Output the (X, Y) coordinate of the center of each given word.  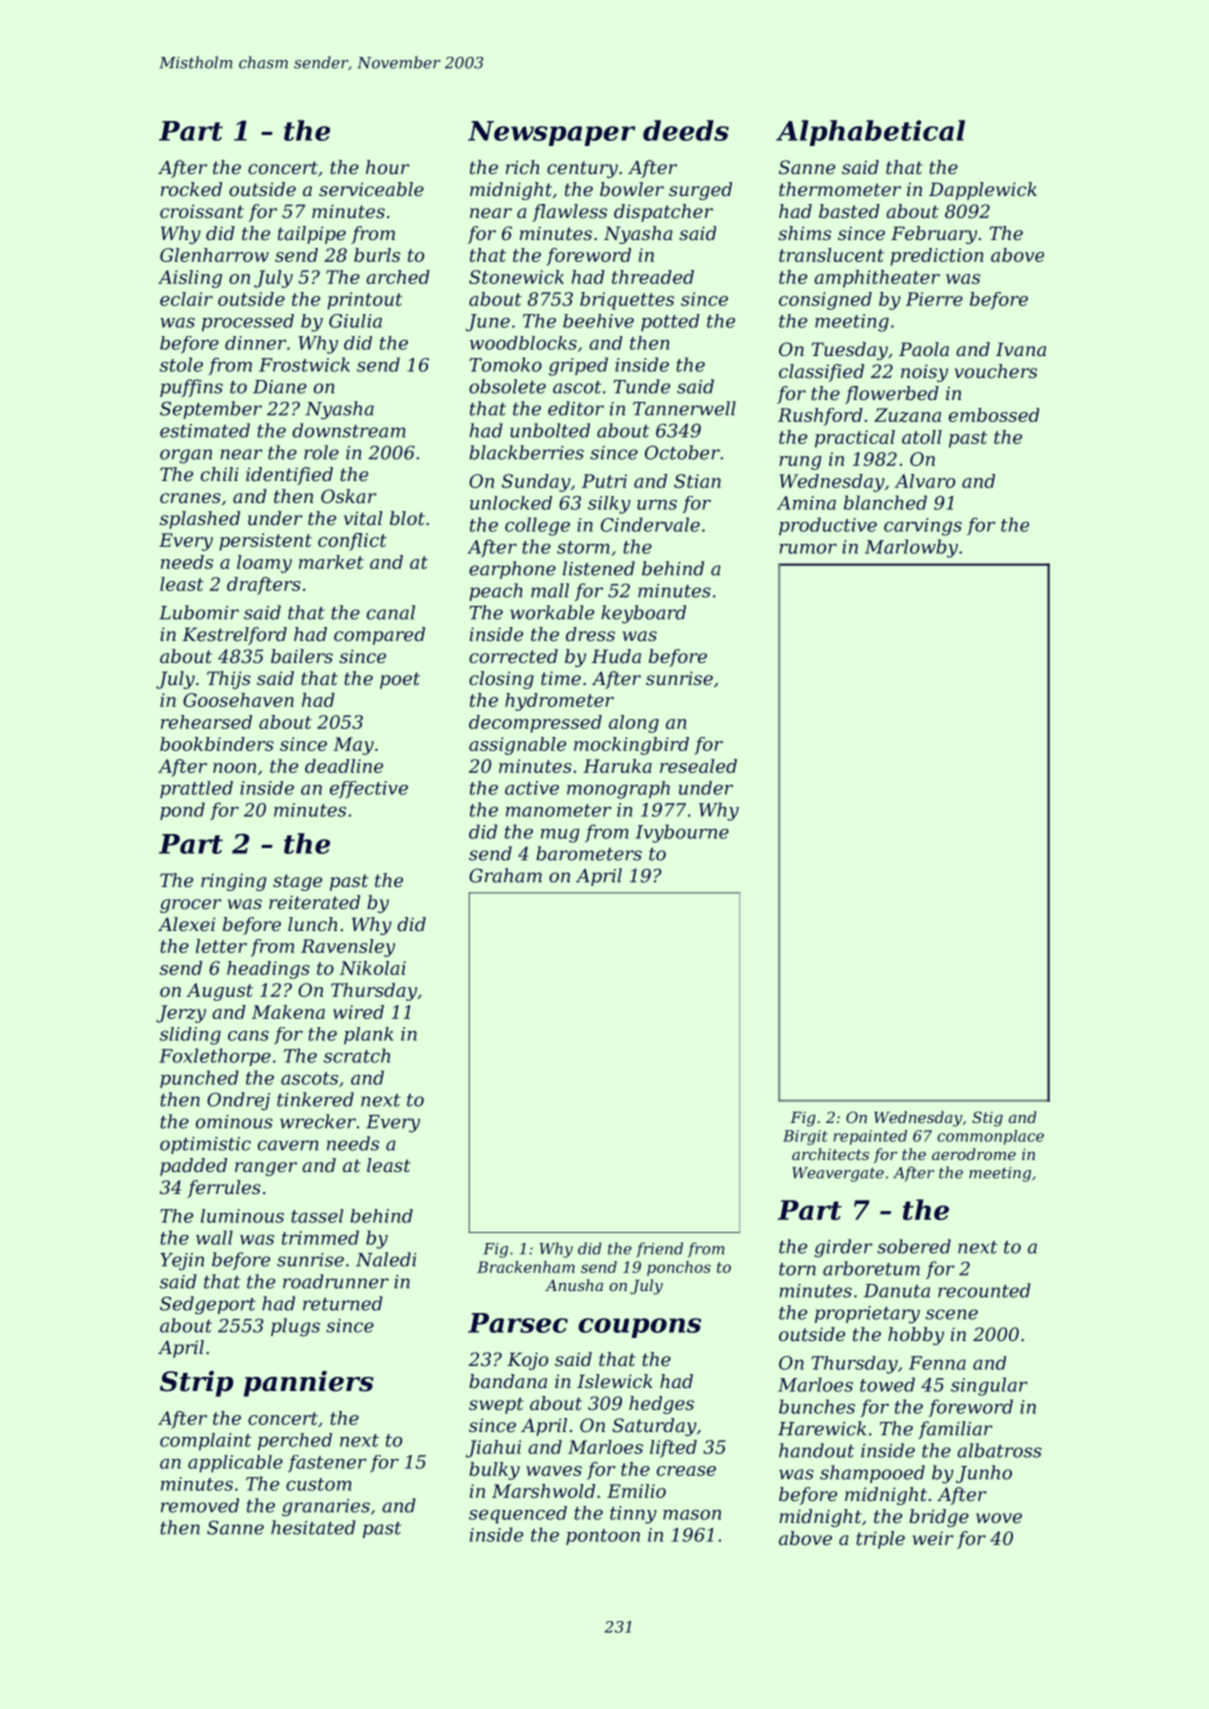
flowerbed (892, 395)
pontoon (603, 1537)
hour (387, 167)
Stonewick (516, 277)
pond (182, 811)
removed (200, 1505)
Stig (987, 1119)
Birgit (805, 1137)
